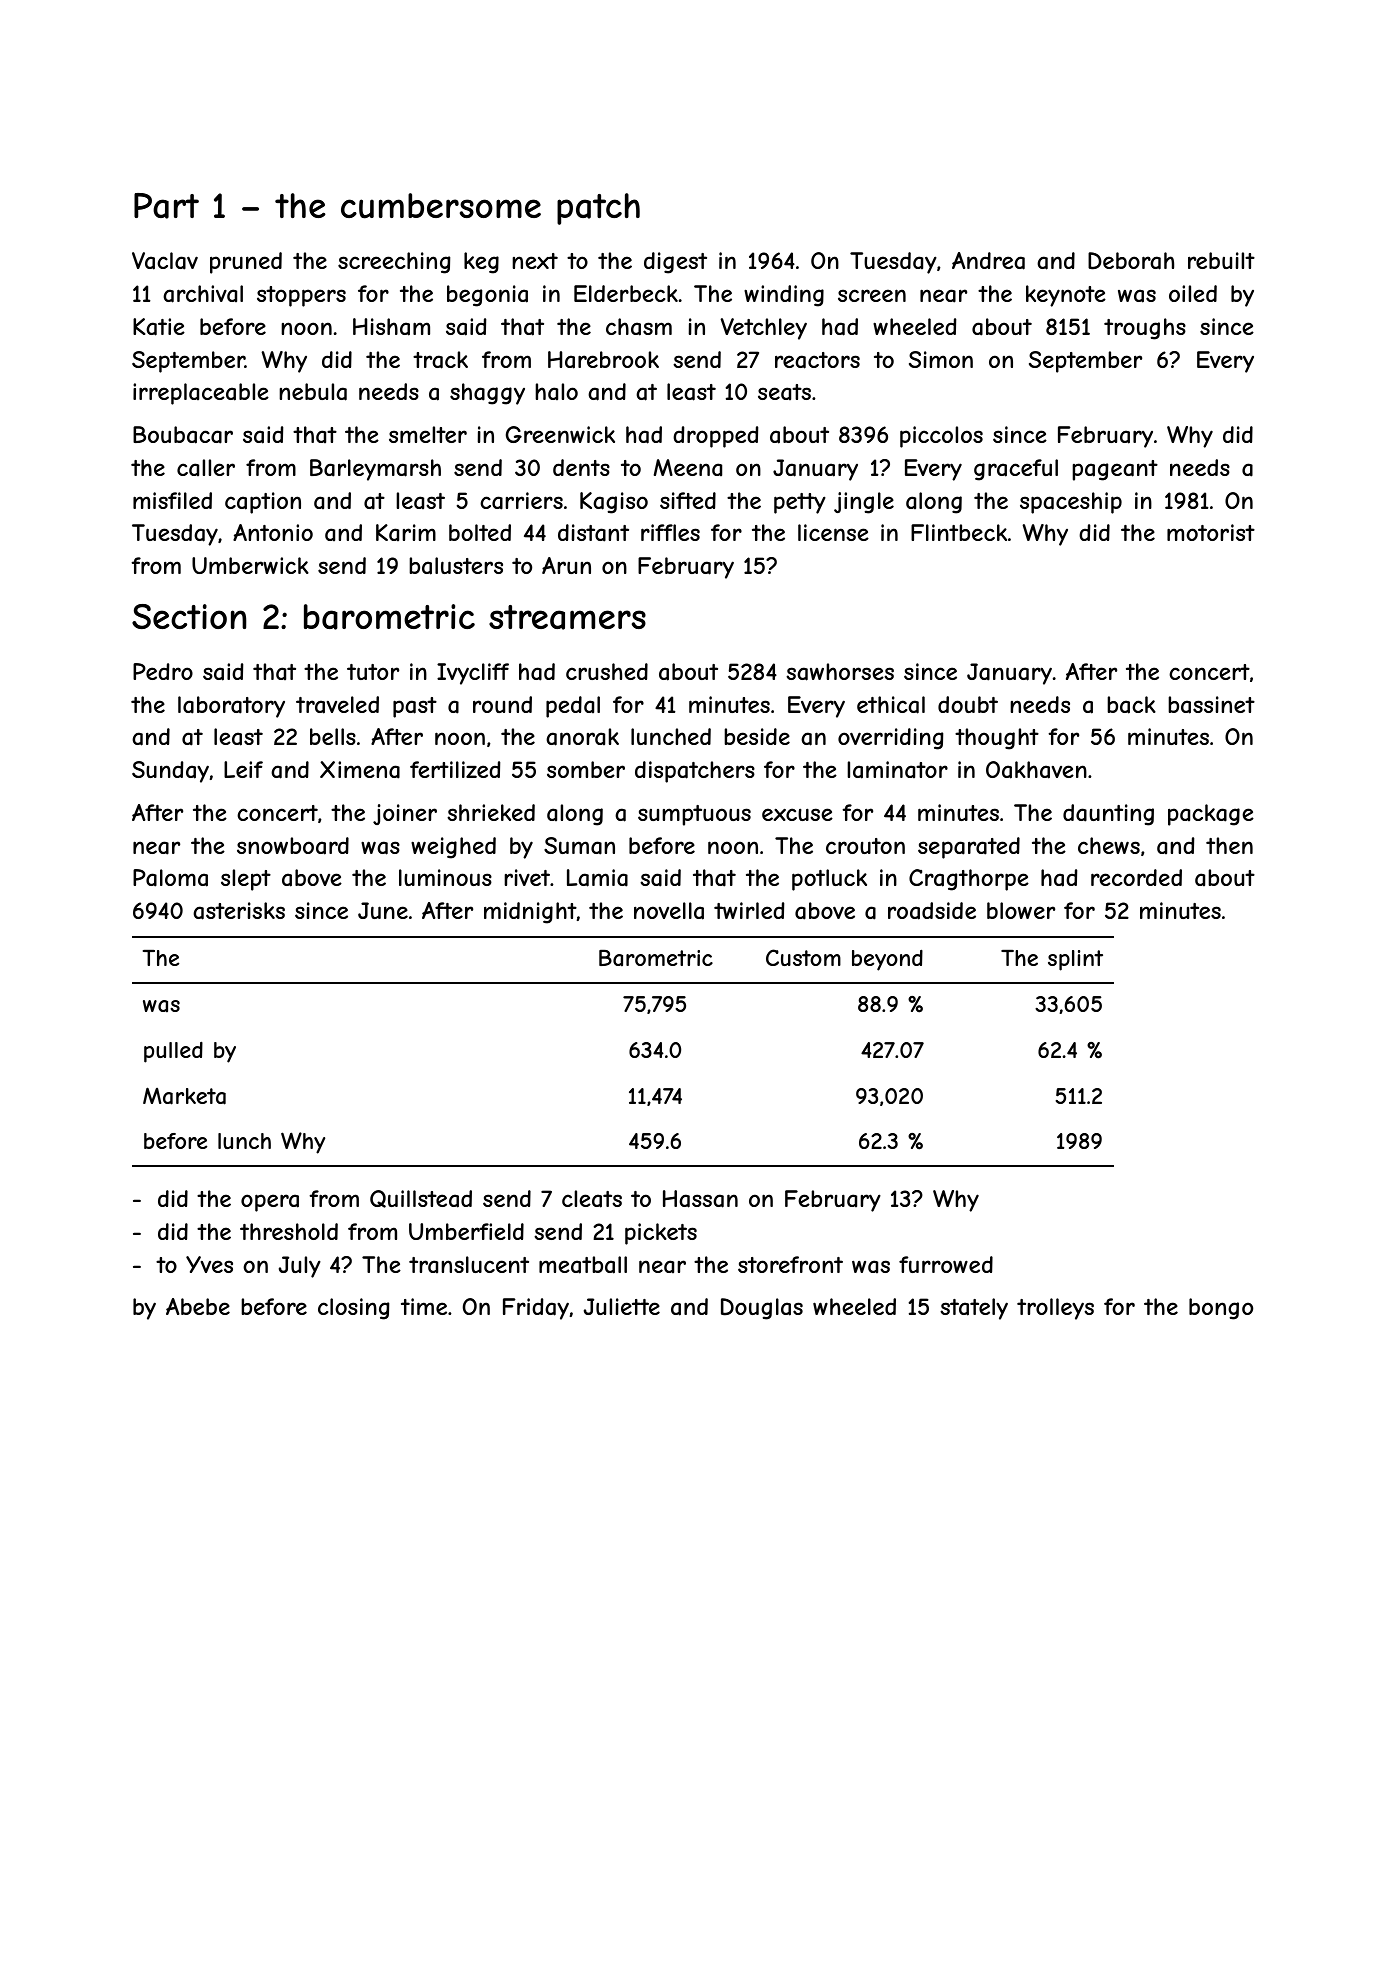 This document has height=1969, width=1386. What do you see at coordinates (749, 910) in the document?
I see `twirled` at bounding box center [749, 910].
